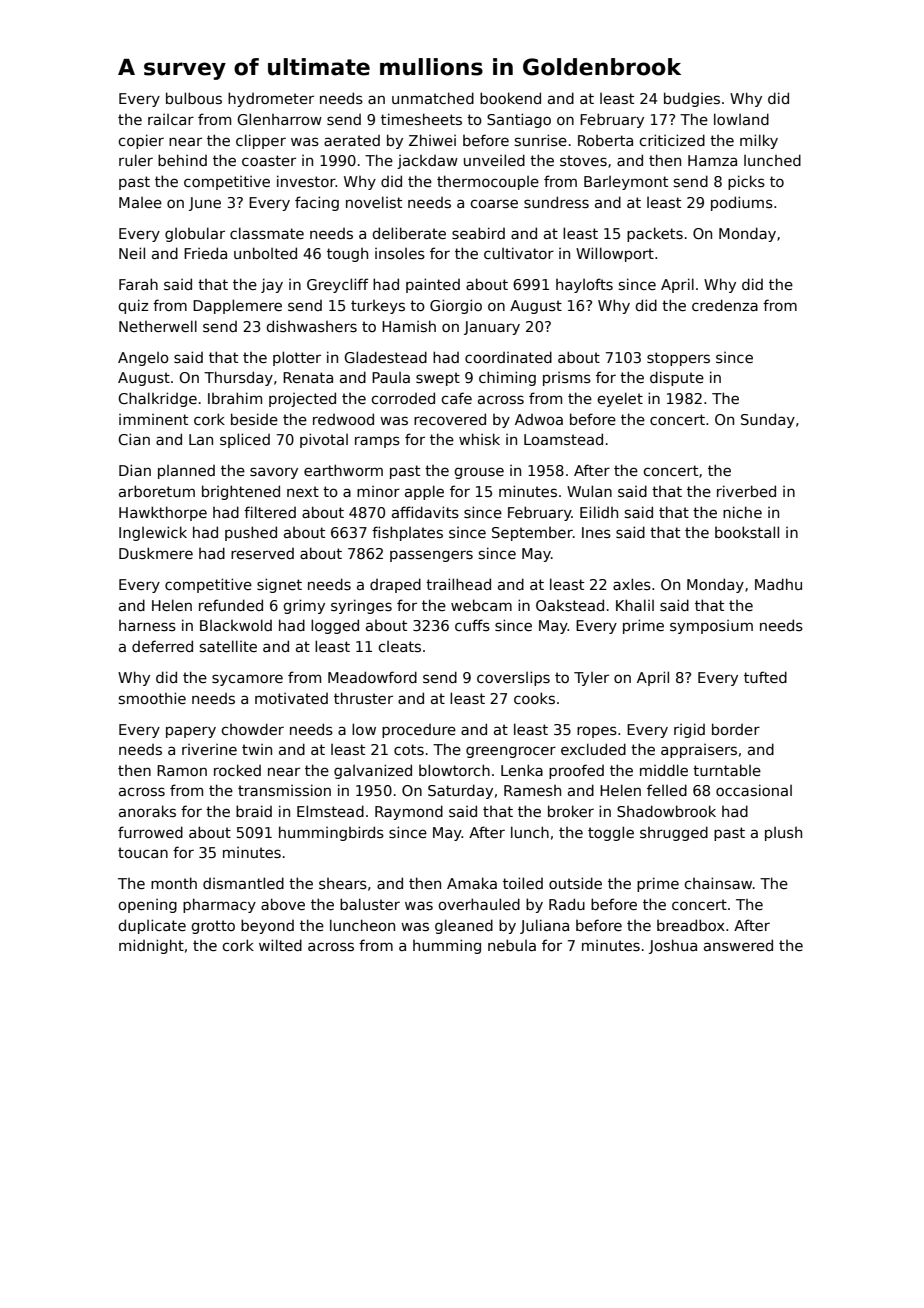 The width and height of the screenshot is (924, 1308). Describe the element at coordinates (151, 946) in the screenshot. I see `midnight` at that location.
